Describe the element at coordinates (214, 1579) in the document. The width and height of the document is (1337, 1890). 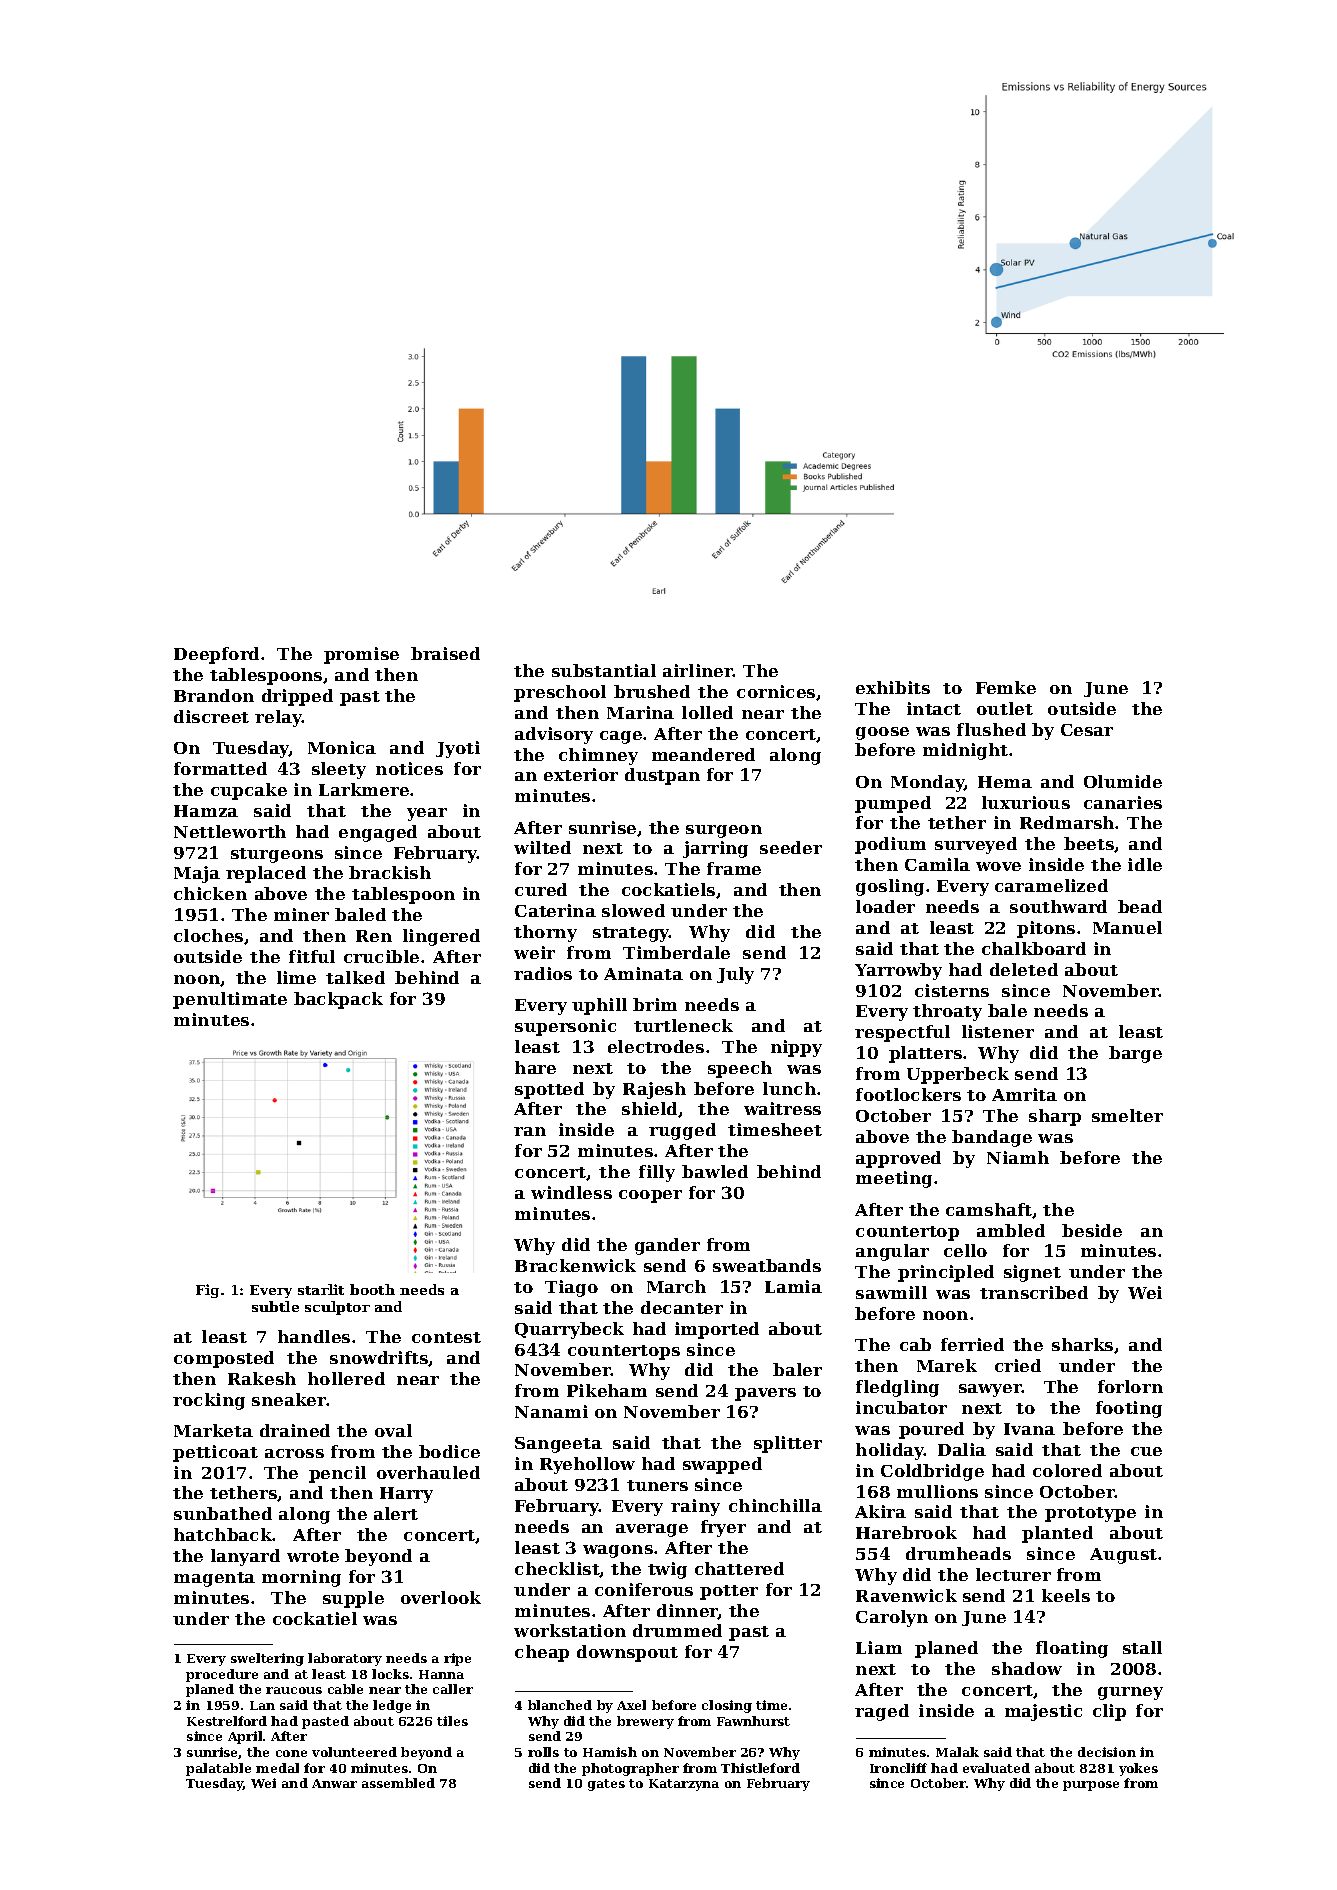
I see `magenta` at that location.
